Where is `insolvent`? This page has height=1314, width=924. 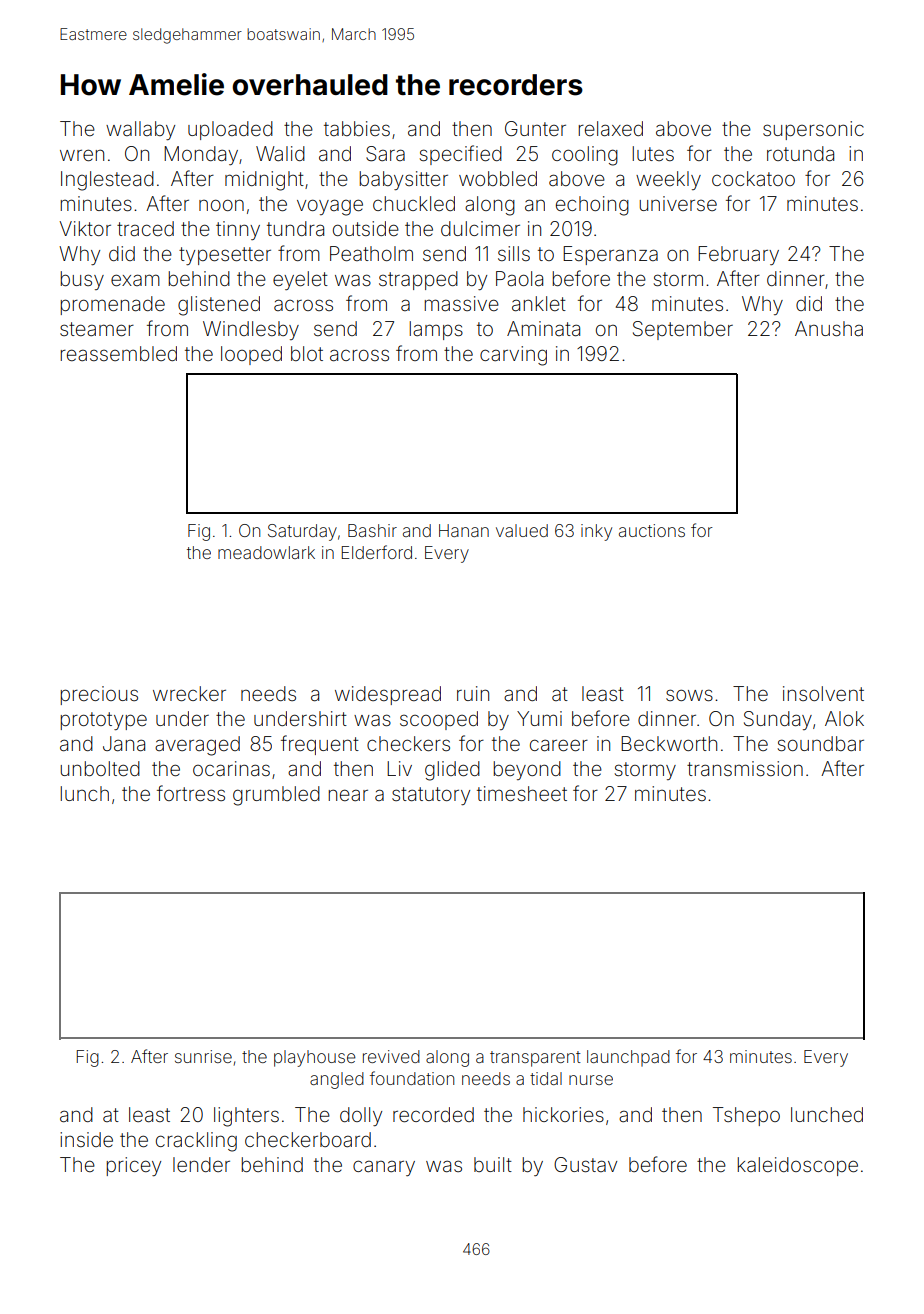
insolvent is located at coordinates (823, 693).
